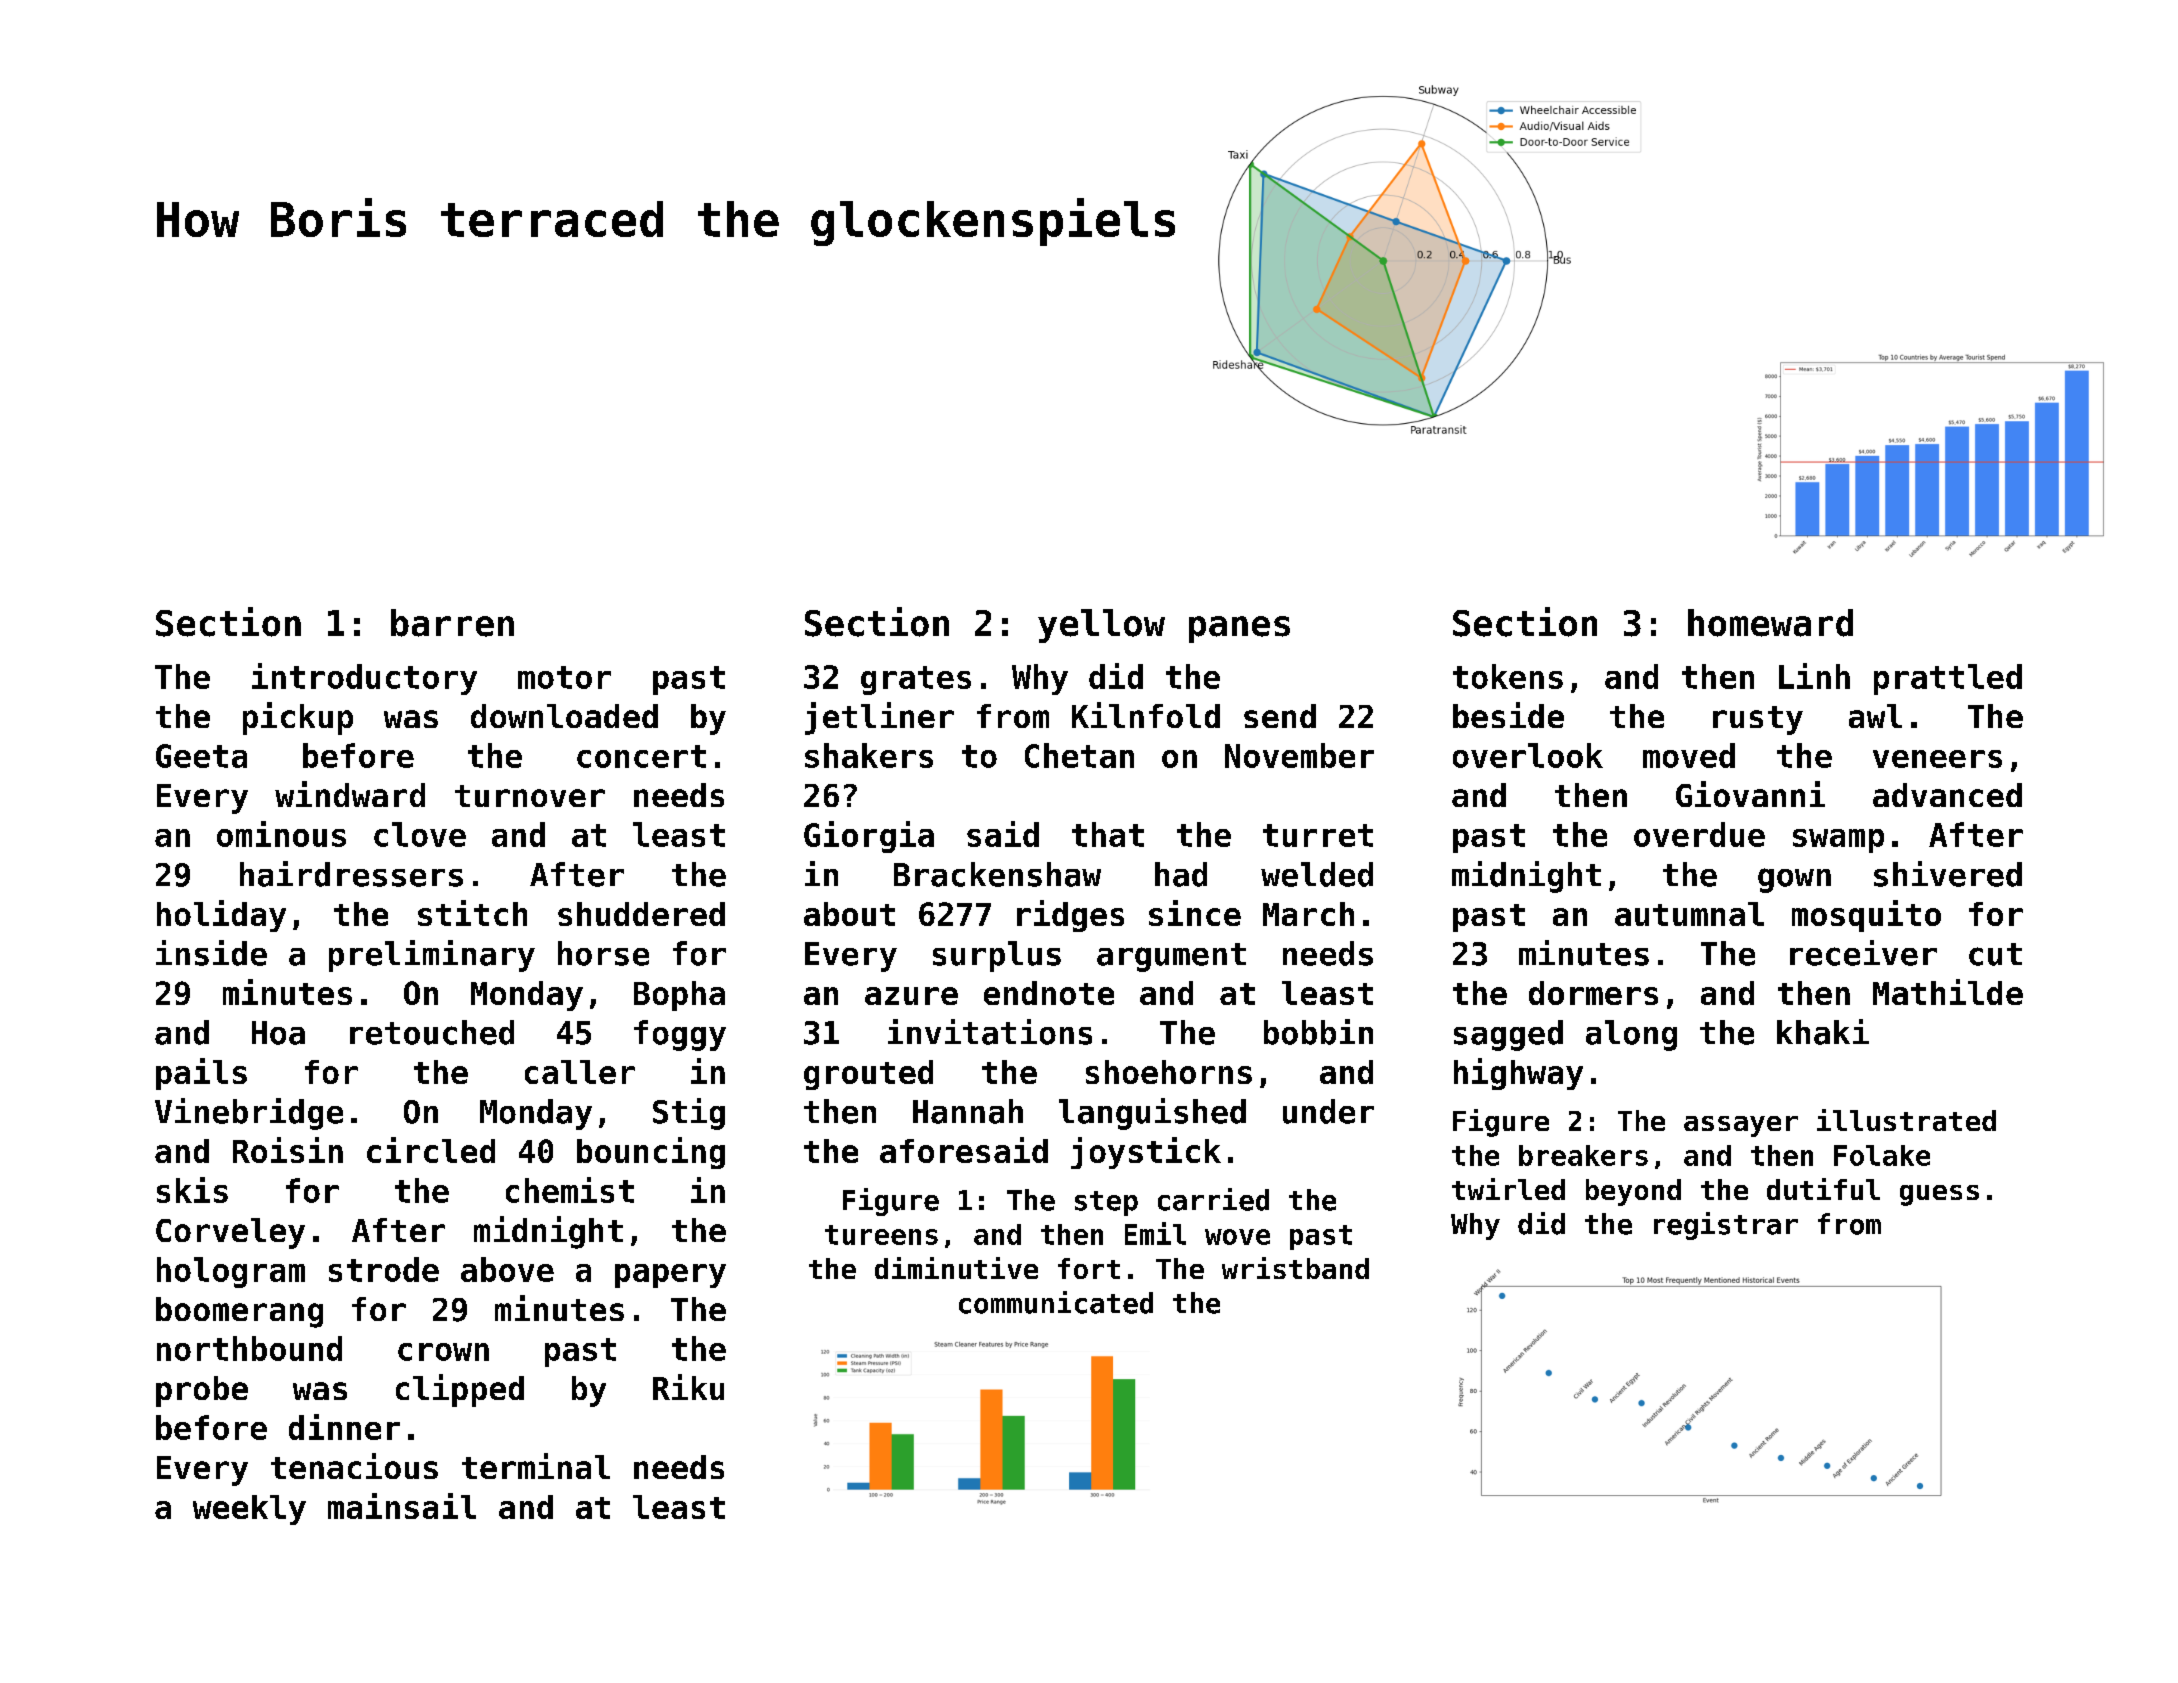  I want to click on awl, so click(1875, 716).
